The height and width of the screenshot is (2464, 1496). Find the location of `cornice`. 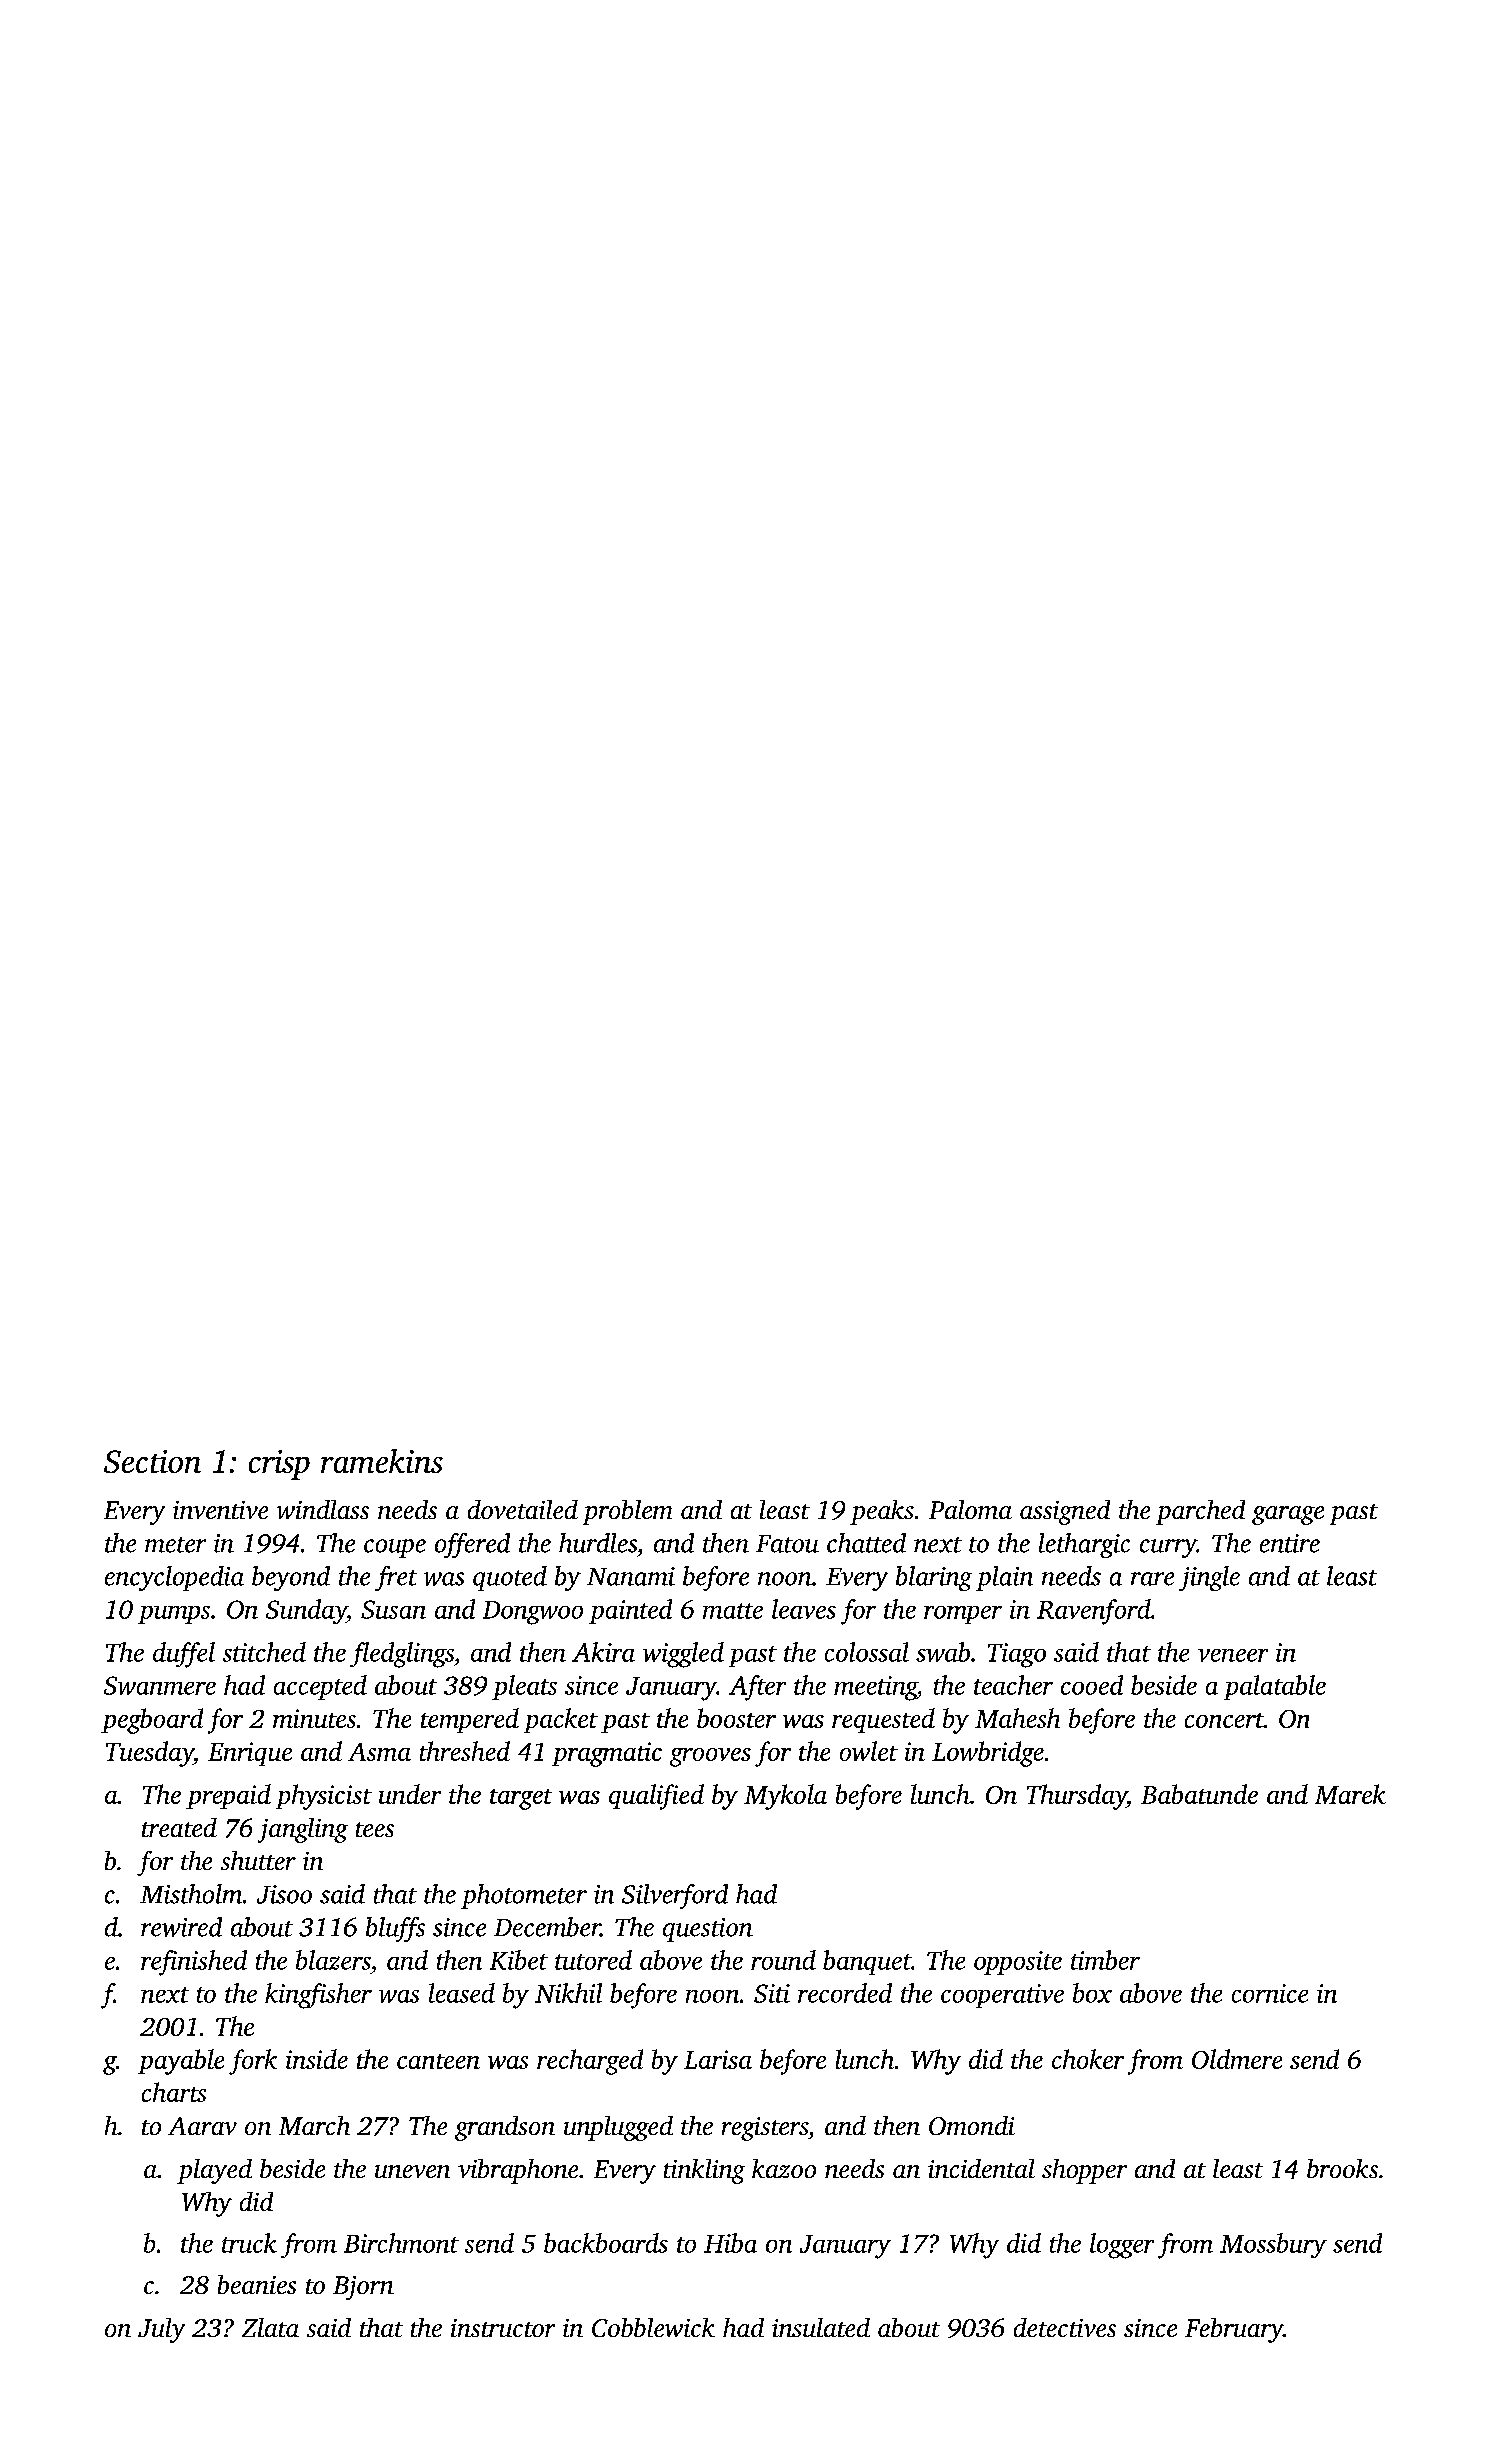

cornice is located at coordinates (1270, 1993).
